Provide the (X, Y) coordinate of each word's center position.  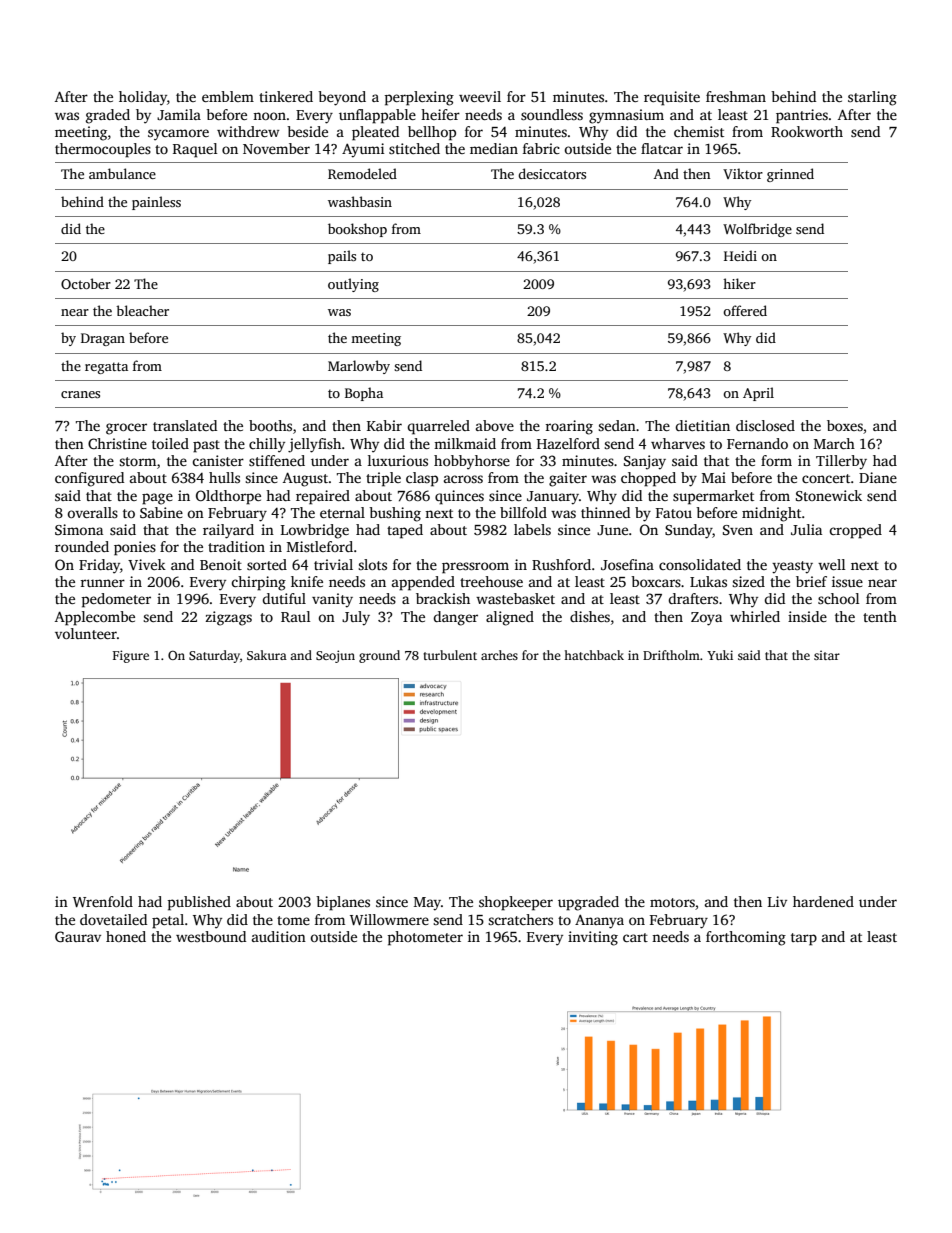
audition (279, 936)
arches (499, 655)
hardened (823, 901)
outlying (353, 285)
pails (342, 257)
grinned (790, 175)
